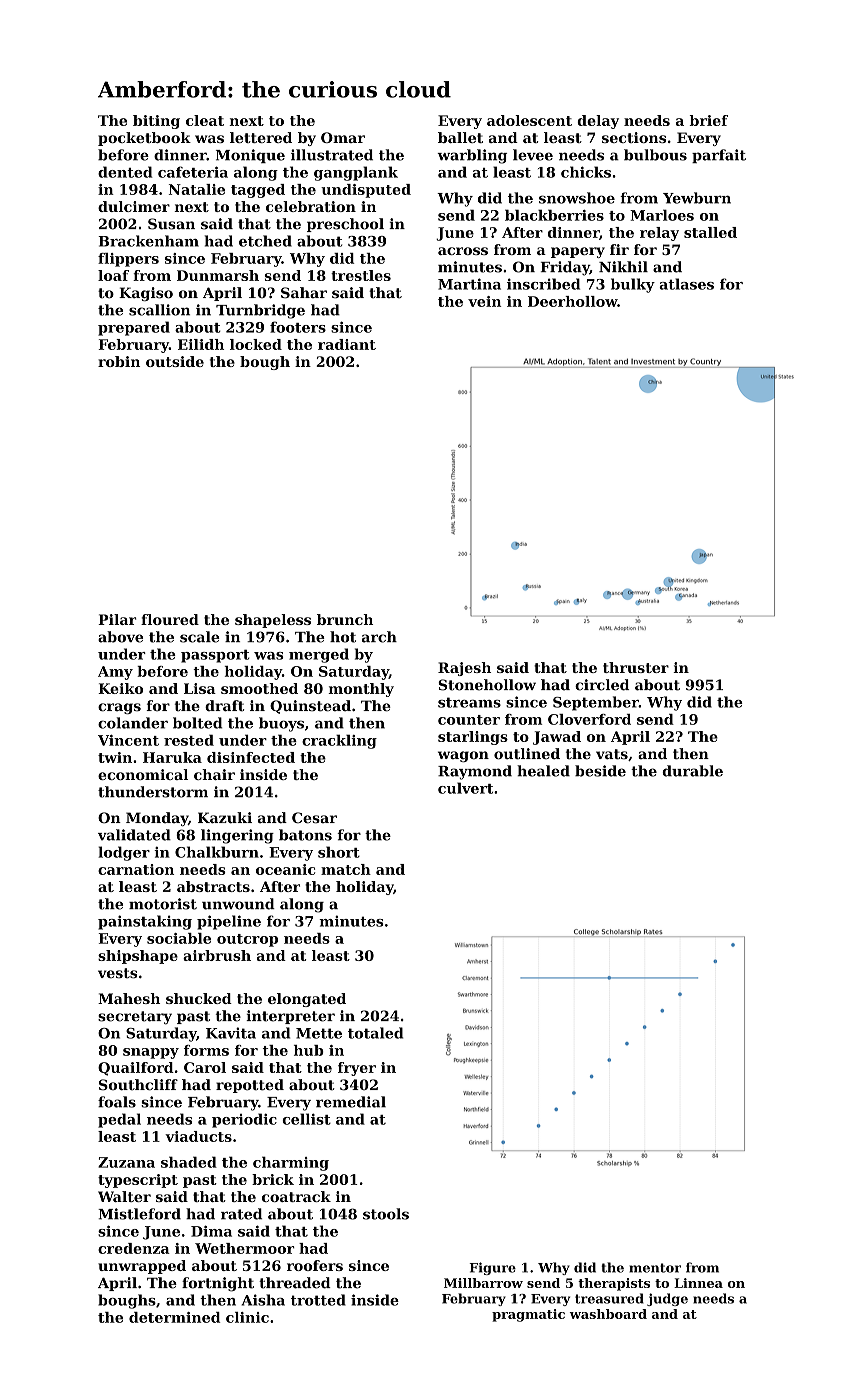 The height and width of the screenshot is (1400, 849). What do you see at coordinates (528, 1315) in the screenshot?
I see `pragmatic` at bounding box center [528, 1315].
